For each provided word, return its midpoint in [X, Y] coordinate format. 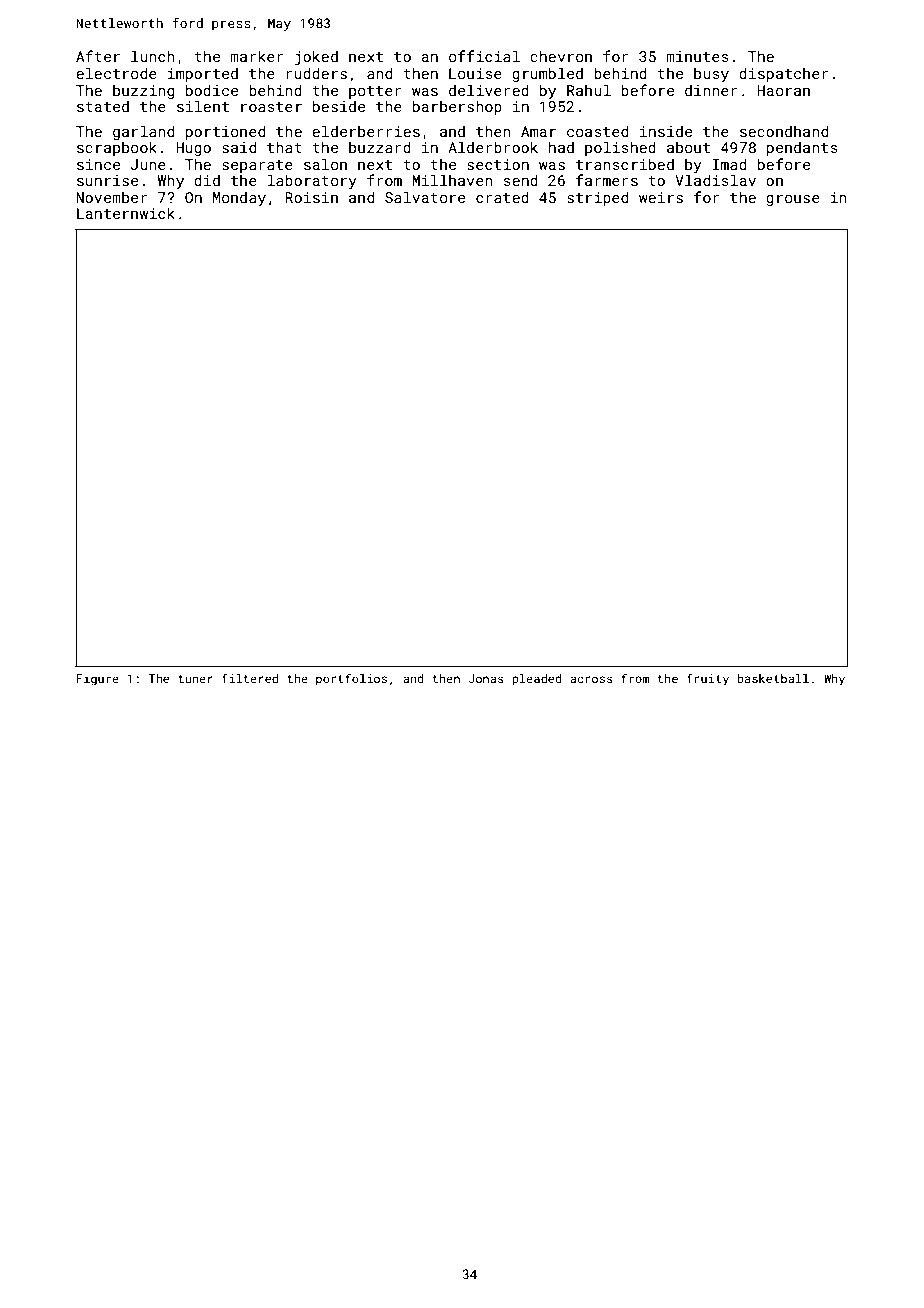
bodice [212, 90]
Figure [97, 680]
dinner [711, 90]
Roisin [311, 197]
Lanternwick [126, 213]
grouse [793, 200]
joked [316, 57]
